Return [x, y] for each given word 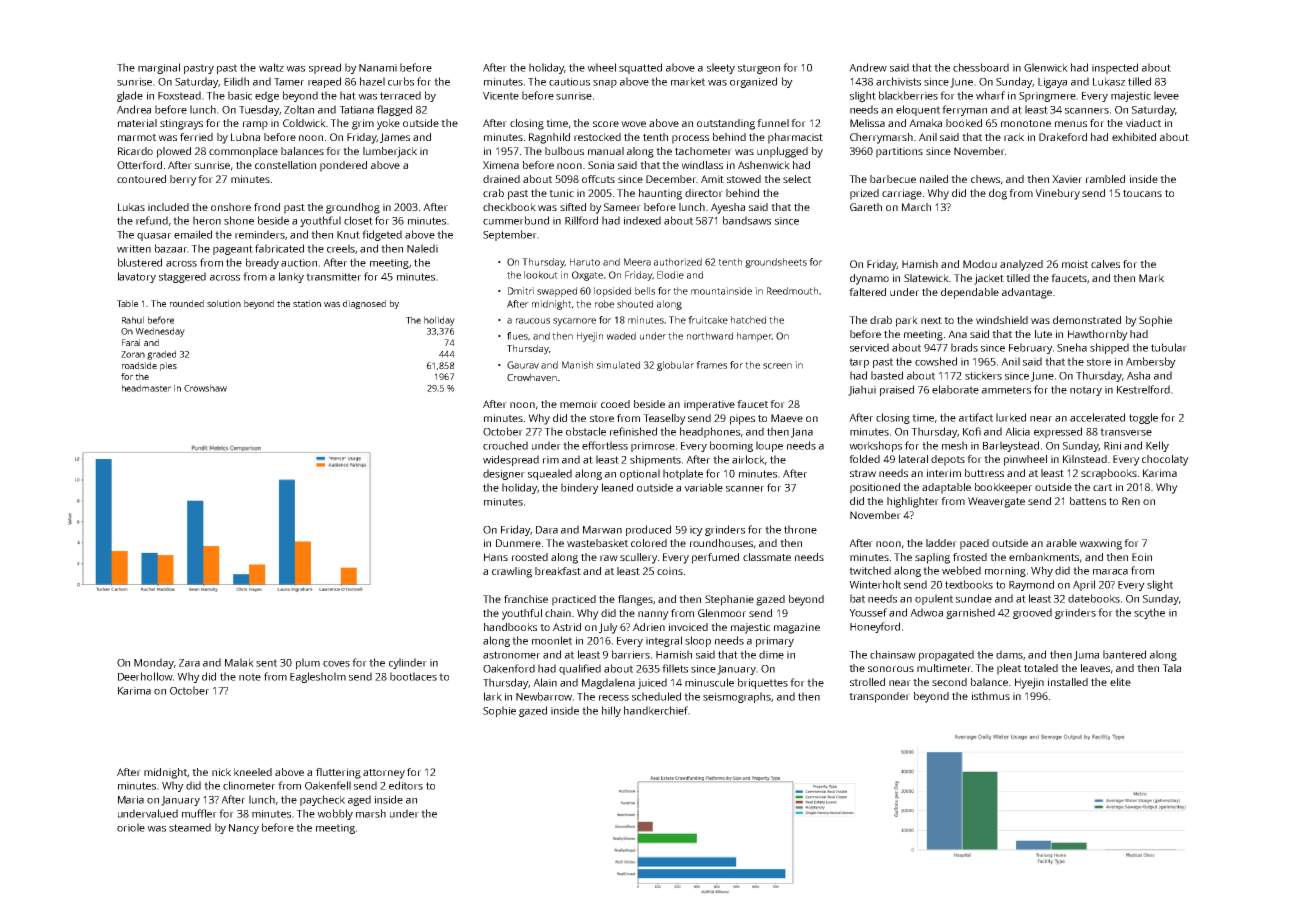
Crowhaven [532, 377]
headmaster [146, 388]
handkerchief [656, 710]
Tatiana [356, 110]
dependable [970, 293]
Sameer [622, 207]
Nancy [244, 829]
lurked [1011, 417]
